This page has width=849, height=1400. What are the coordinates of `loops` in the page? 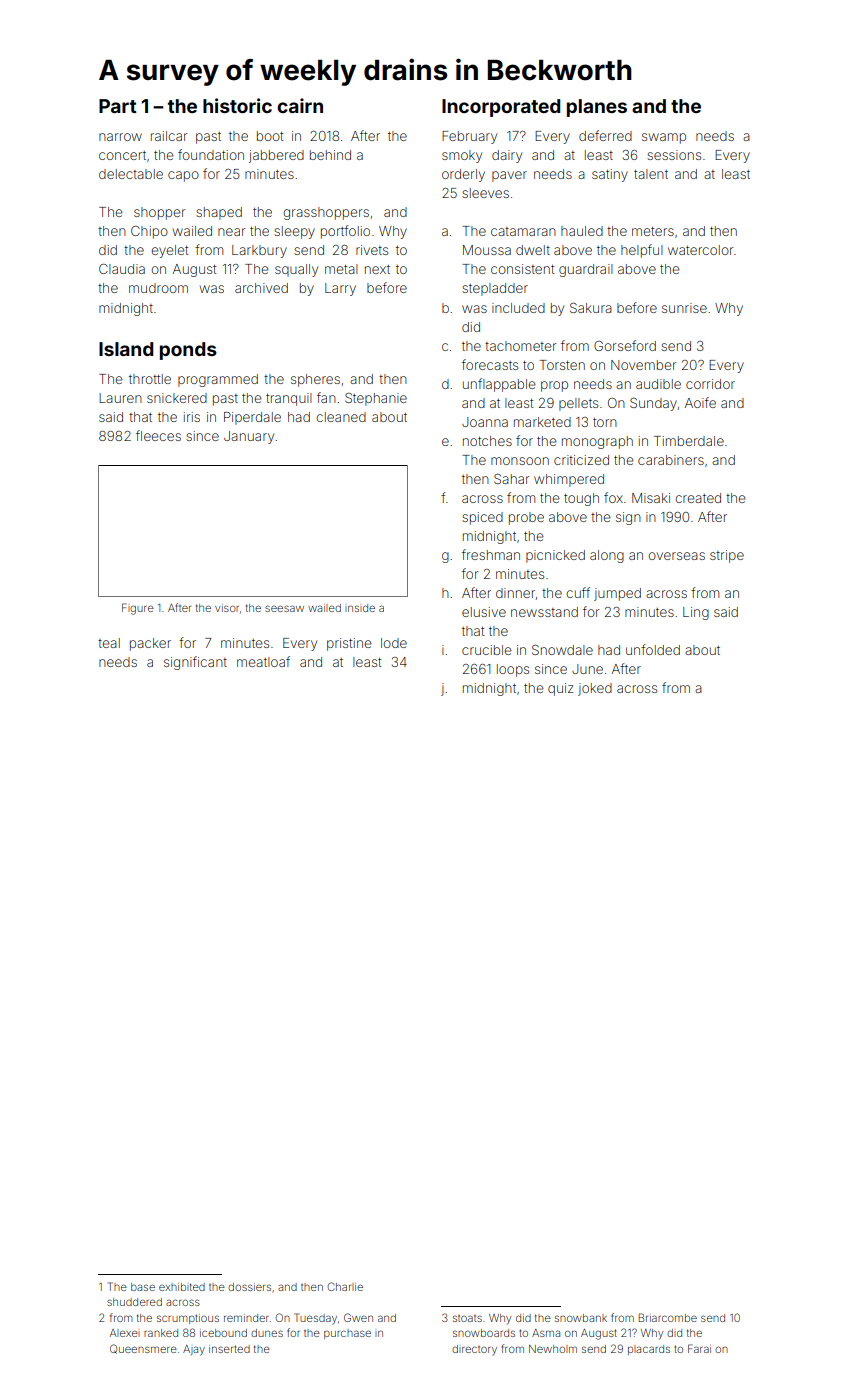 It's located at (513, 670).
